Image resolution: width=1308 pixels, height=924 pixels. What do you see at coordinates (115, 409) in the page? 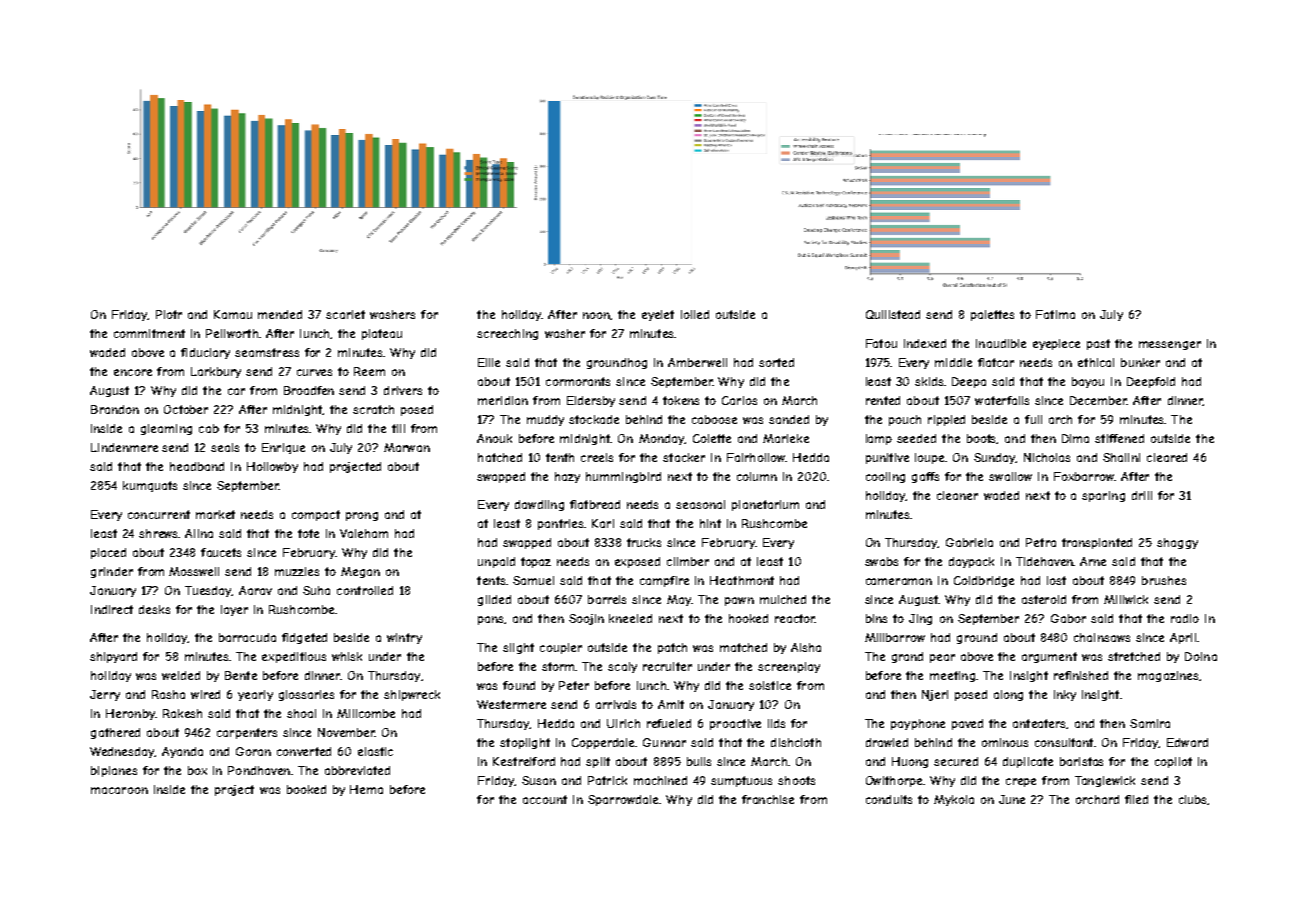
I see `Brandon` at bounding box center [115, 409].
